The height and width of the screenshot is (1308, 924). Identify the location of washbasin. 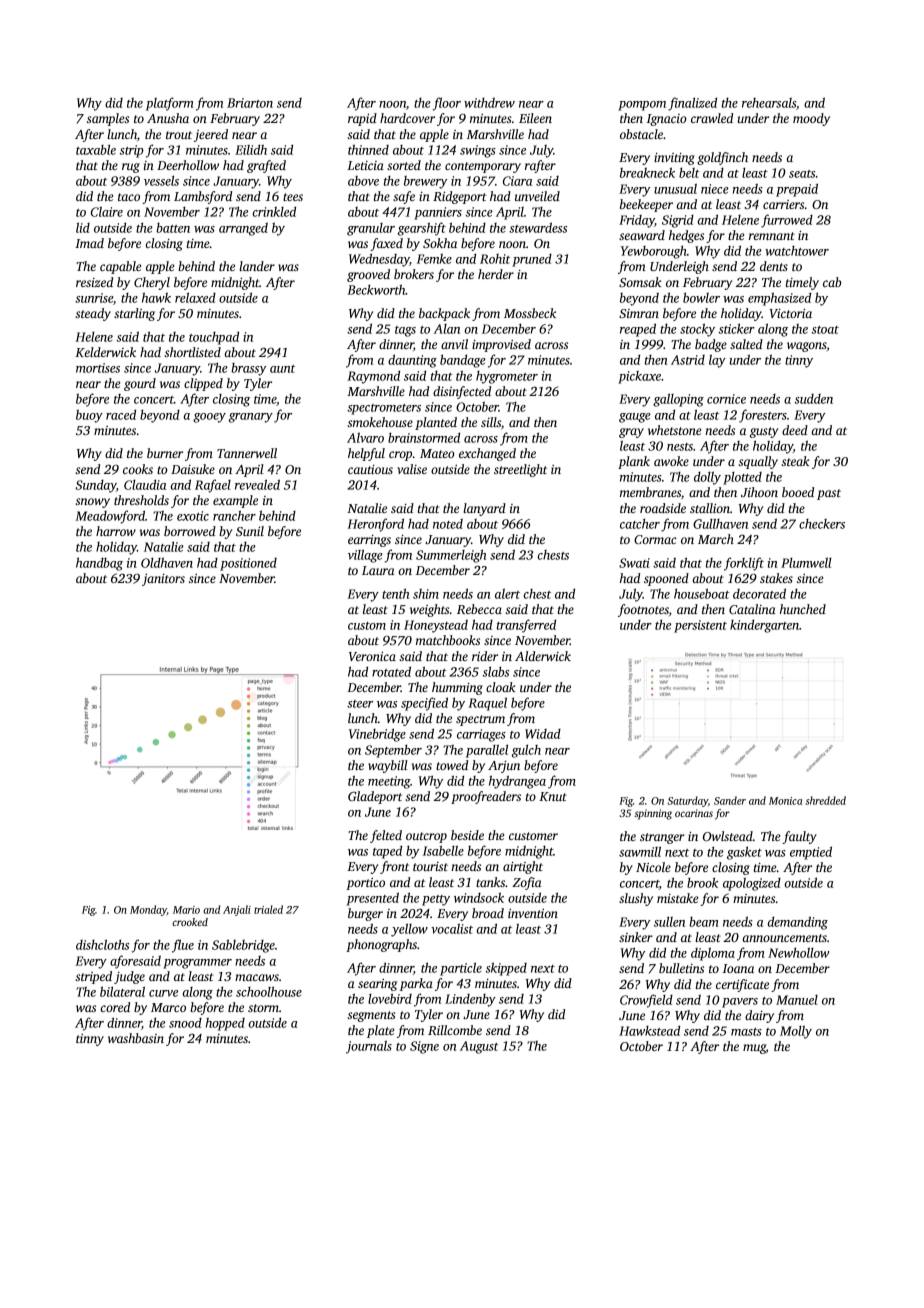
(136, 1038).
